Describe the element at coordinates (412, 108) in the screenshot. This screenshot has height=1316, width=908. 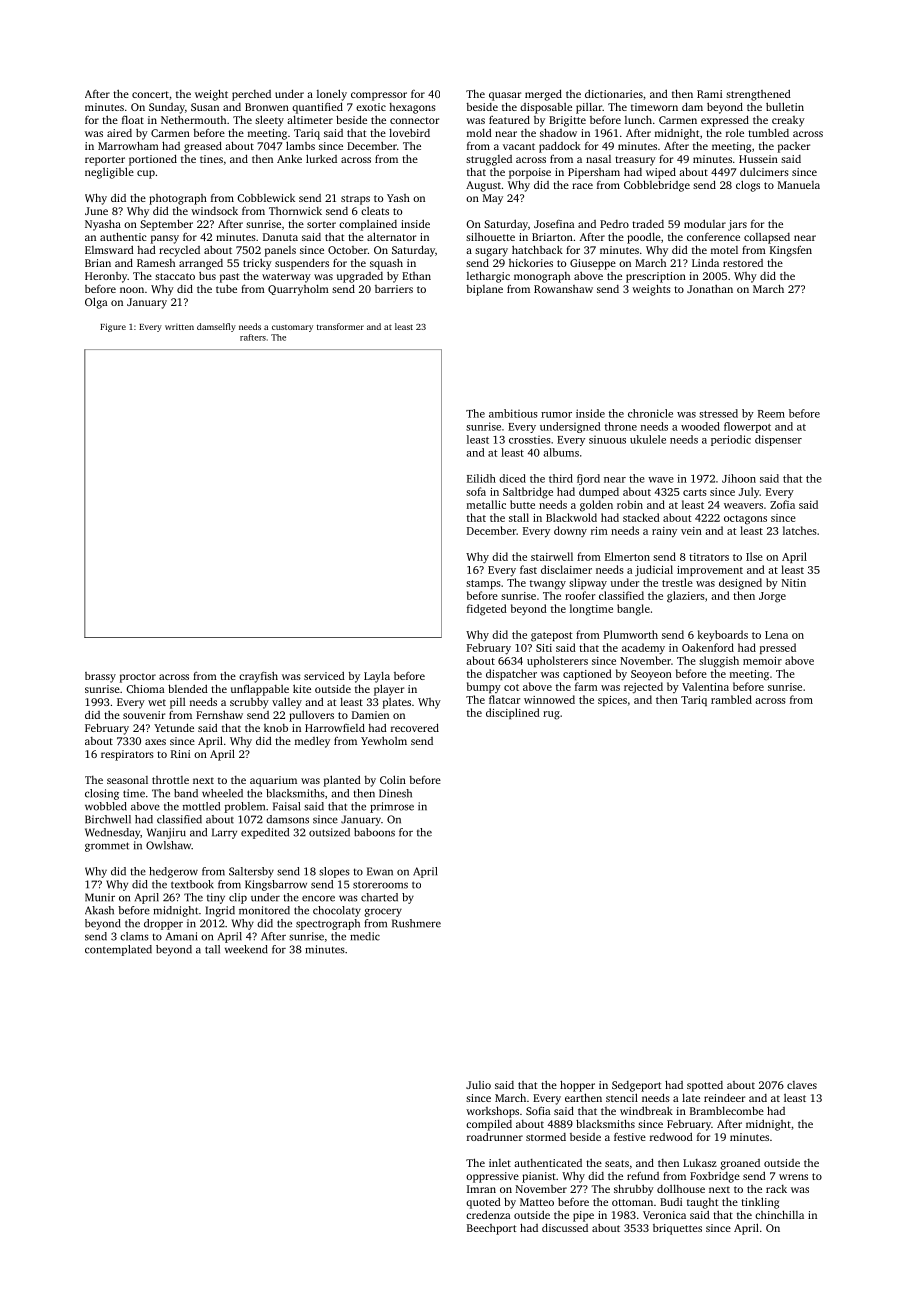
I see `hexagons` at that location.
